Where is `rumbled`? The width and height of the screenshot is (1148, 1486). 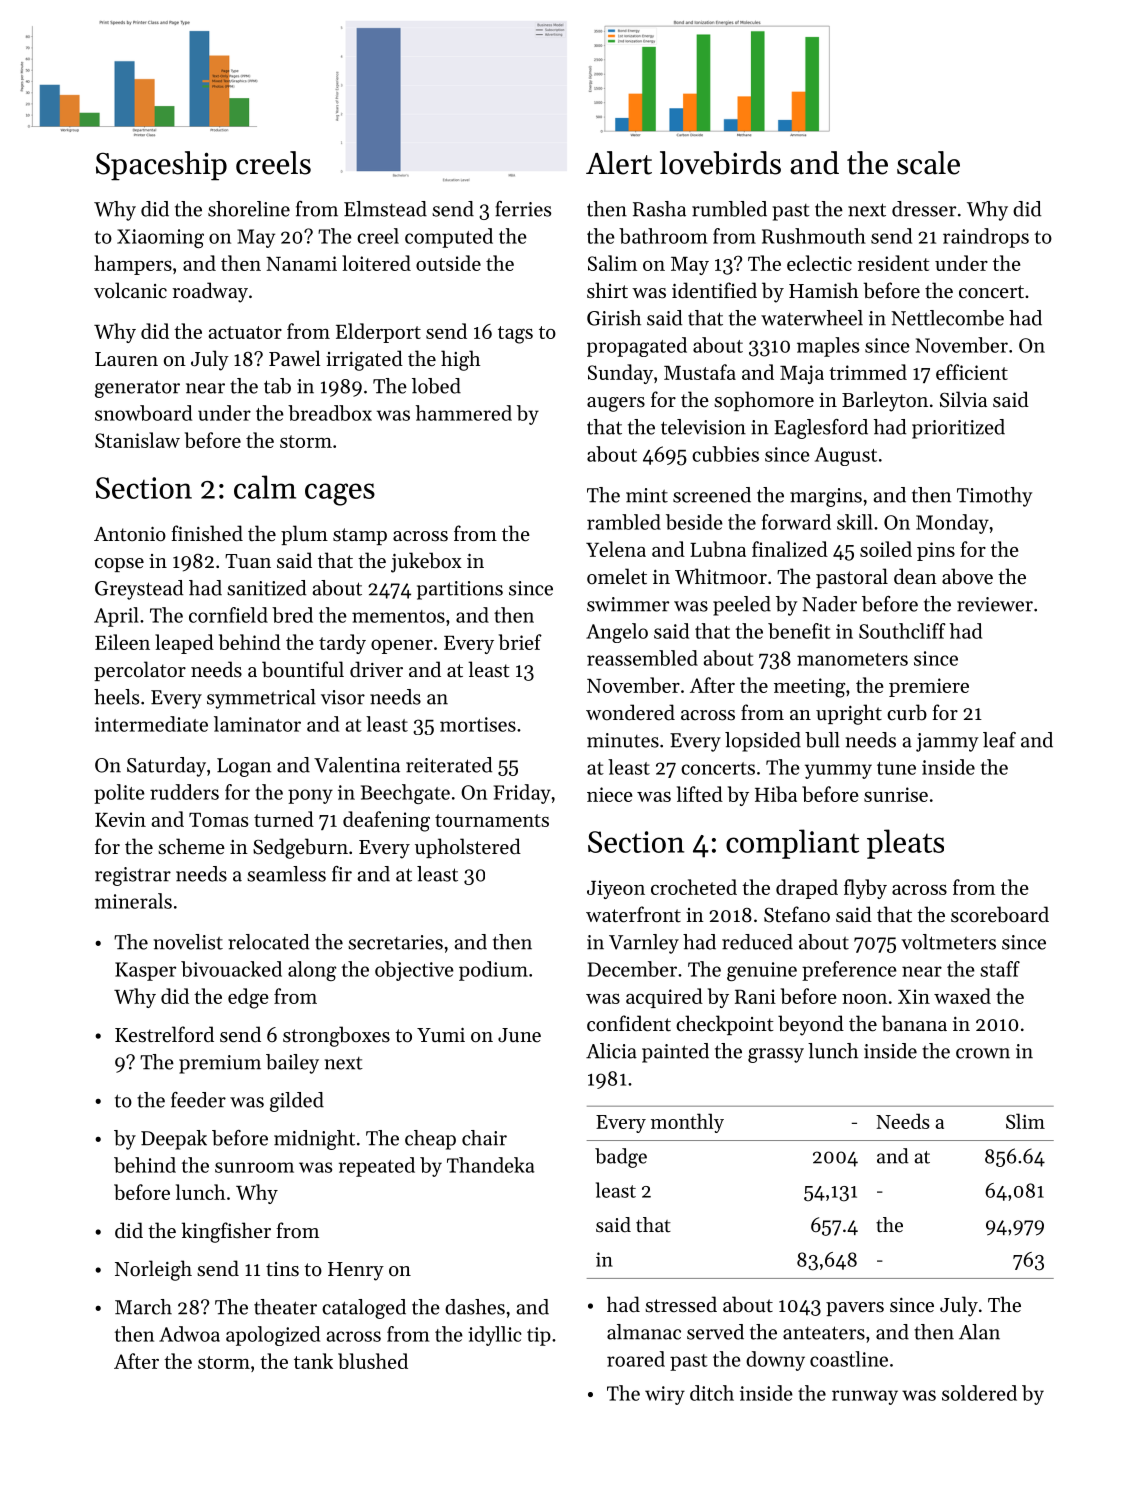
rumbled is located at coordinates (729, 209).
